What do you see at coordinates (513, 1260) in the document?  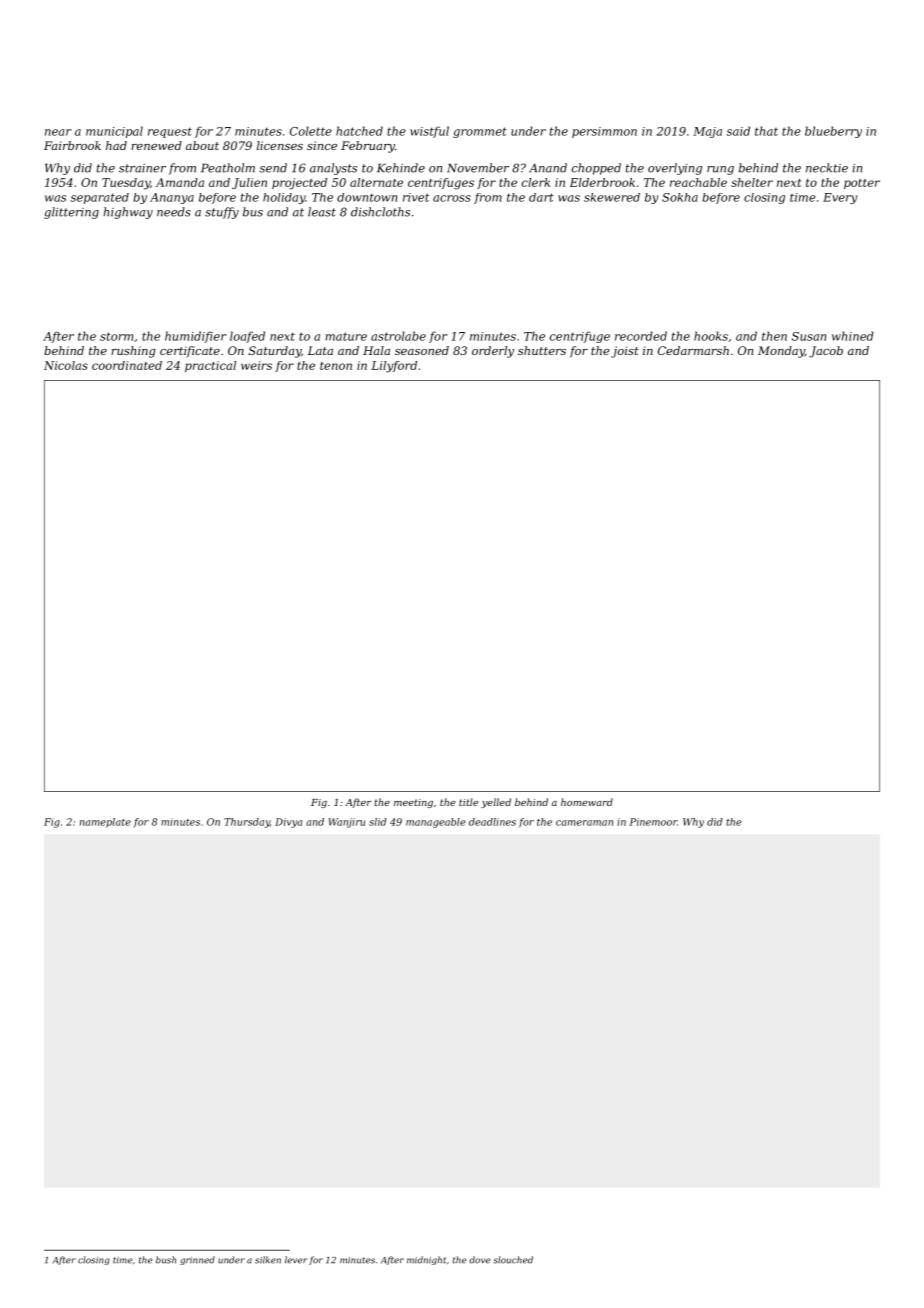 I see `slouched` at bounding box center [513, 1260].
